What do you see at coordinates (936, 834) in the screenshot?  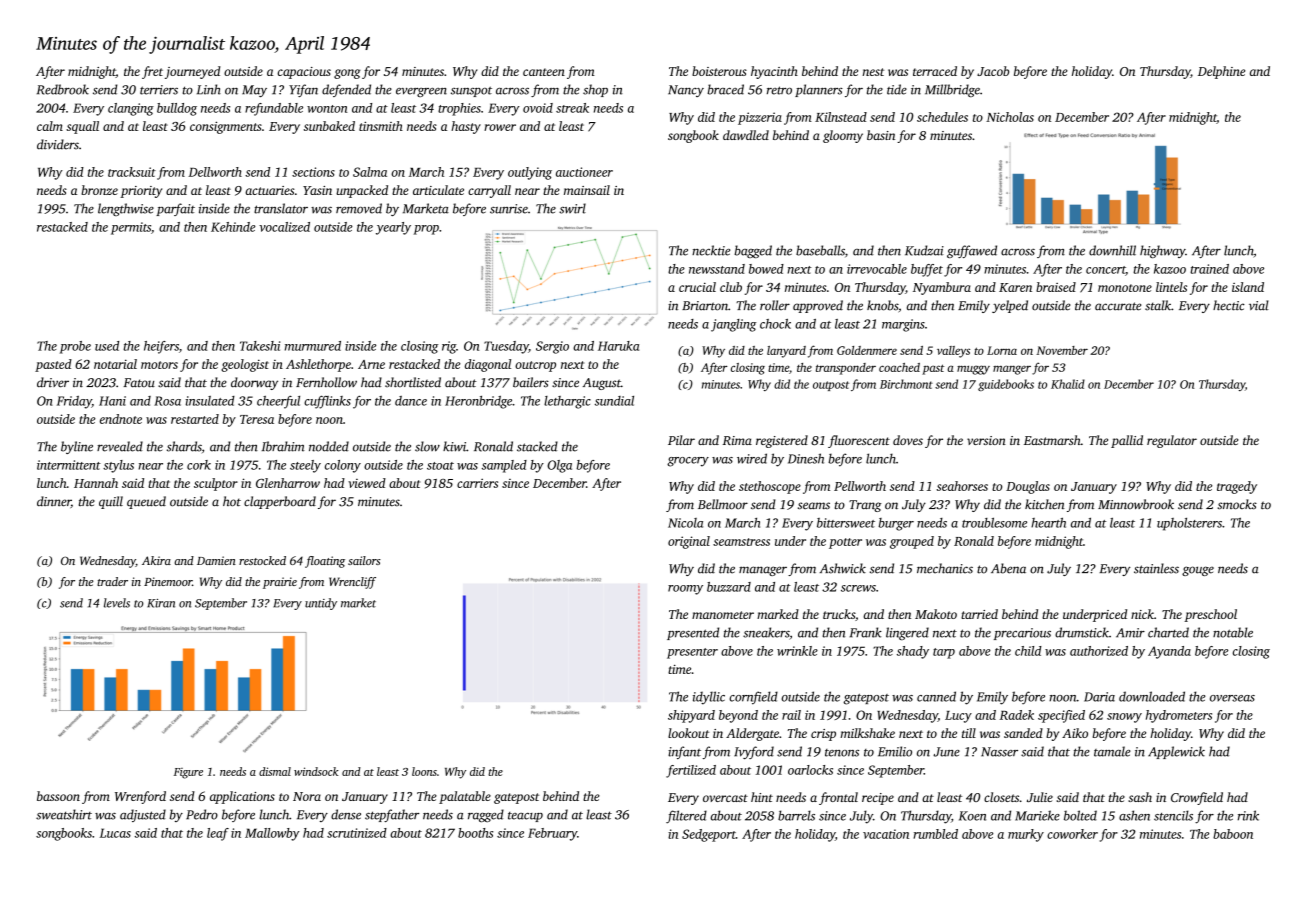 I see `rumbled` at bounding box center [936, 834].
